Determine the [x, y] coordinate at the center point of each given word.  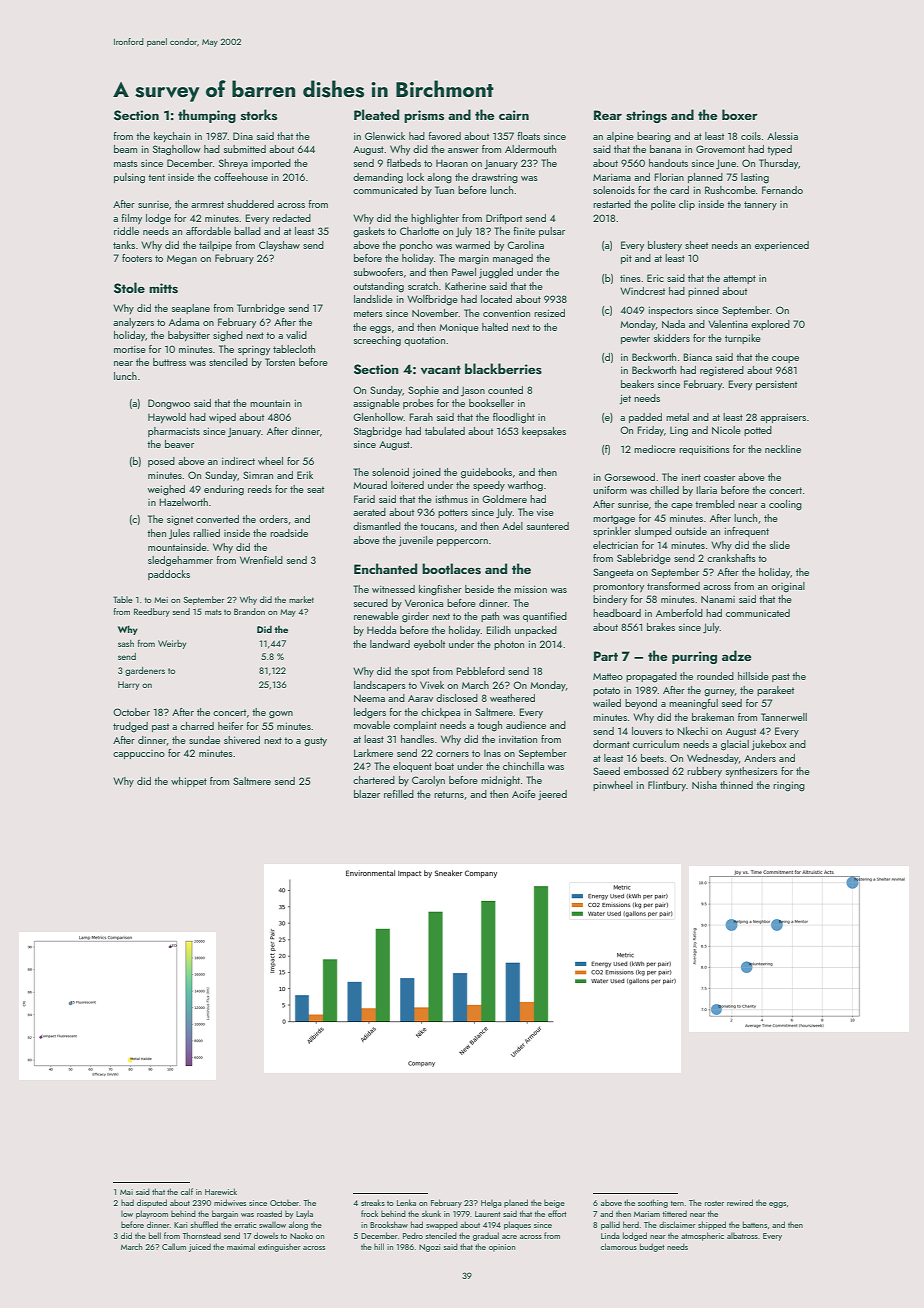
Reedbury [152, 612]
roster [714, 1203]
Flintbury [667, 786]
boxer [740, 114]
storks [259, 115]
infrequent [747, 532]
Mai [126, 1192]
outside [691, 531]
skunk [431, 1213]
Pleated [376, 114]
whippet [189, 782]
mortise [130, 349]
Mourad [370, 485]
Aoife [524, 794]
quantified [545, 617]
